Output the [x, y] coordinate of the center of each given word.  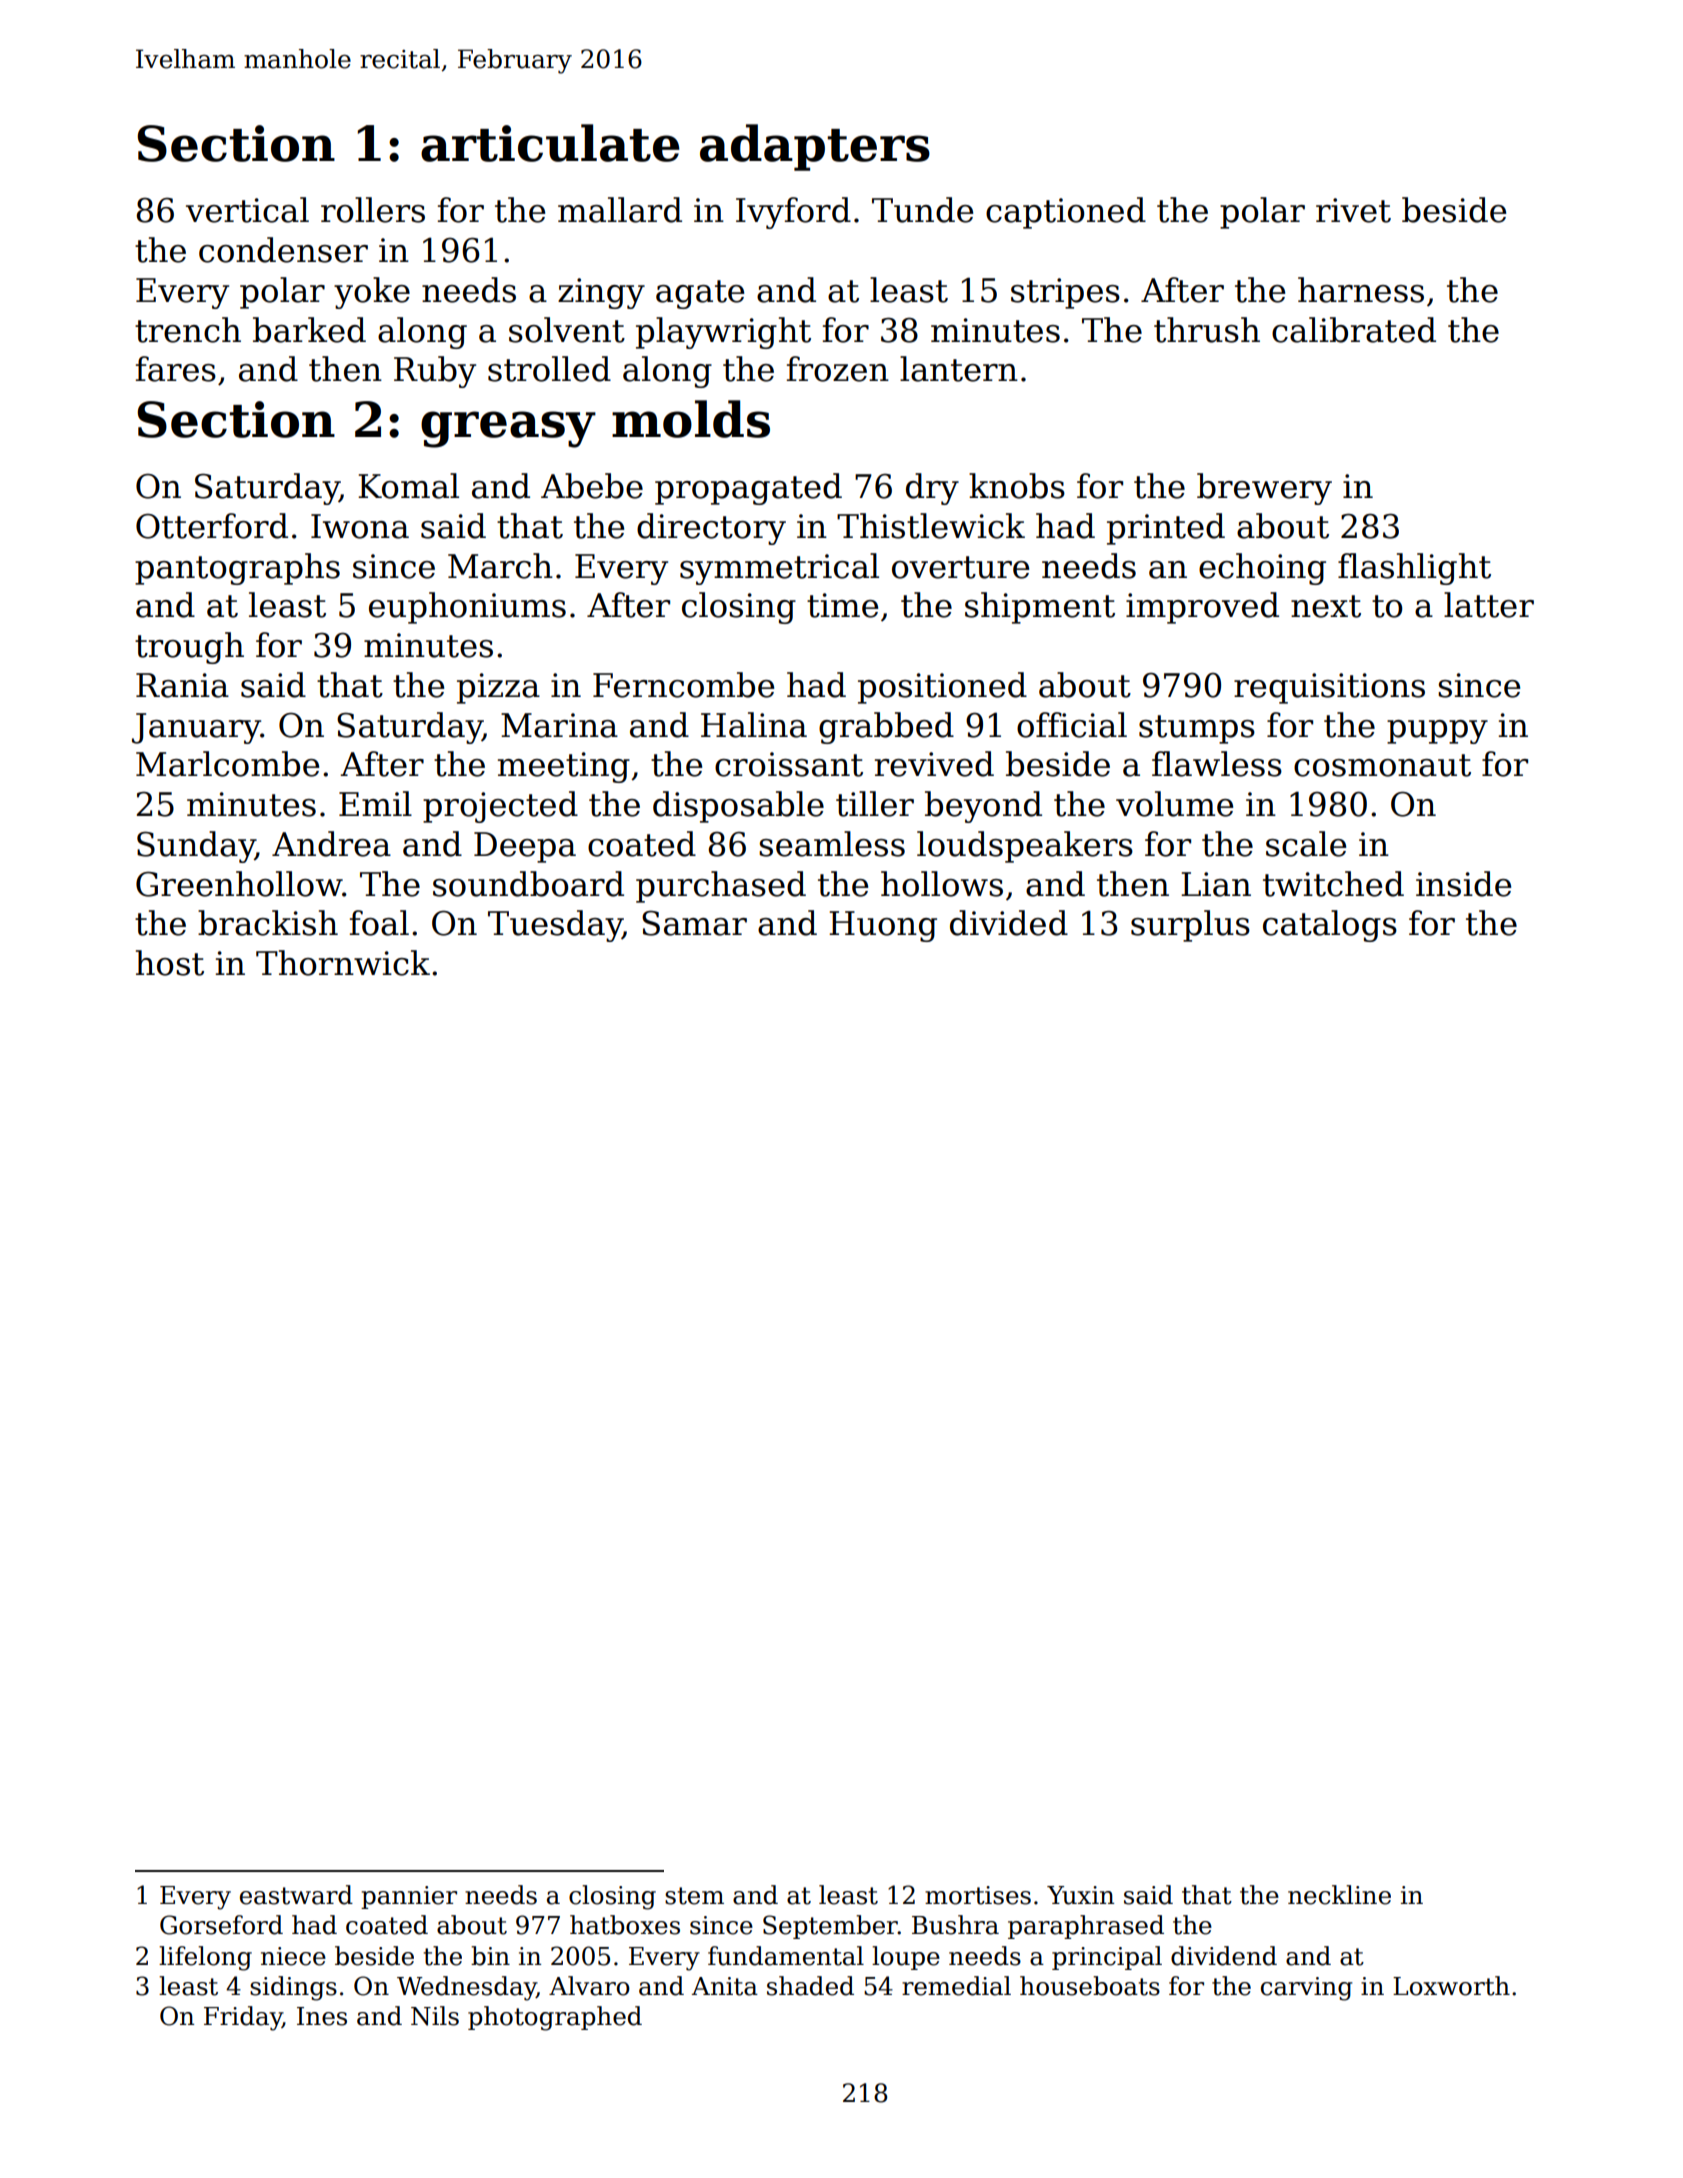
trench [188, 330]
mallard [620, 210]
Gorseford [221, 1925]
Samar [694, 923]
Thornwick [343, 963]
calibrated [1354, 330]
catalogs [1330, 926]
